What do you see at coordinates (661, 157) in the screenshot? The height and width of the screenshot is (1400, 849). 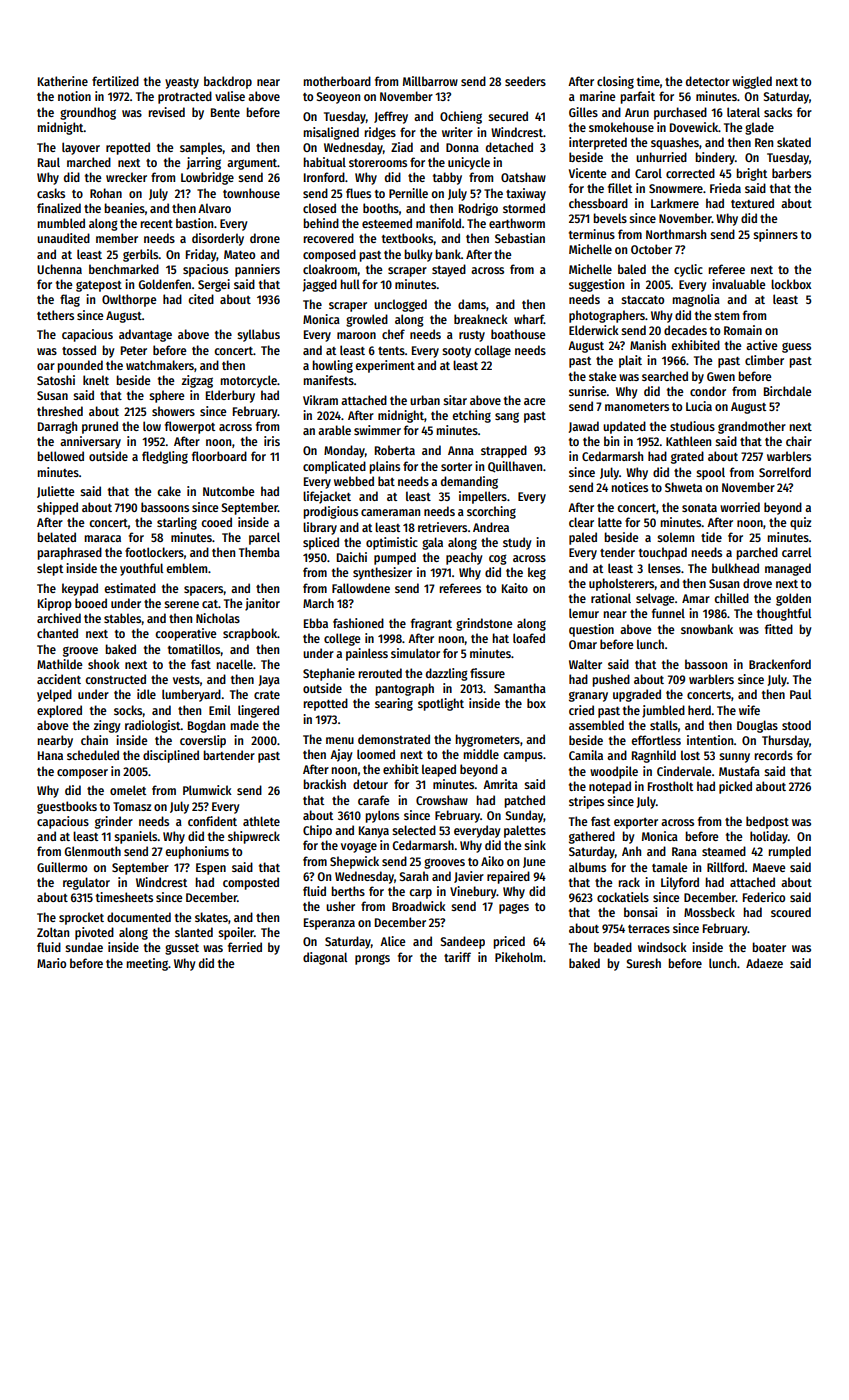 I see `unhurried` at bounding box center [661, 157].
